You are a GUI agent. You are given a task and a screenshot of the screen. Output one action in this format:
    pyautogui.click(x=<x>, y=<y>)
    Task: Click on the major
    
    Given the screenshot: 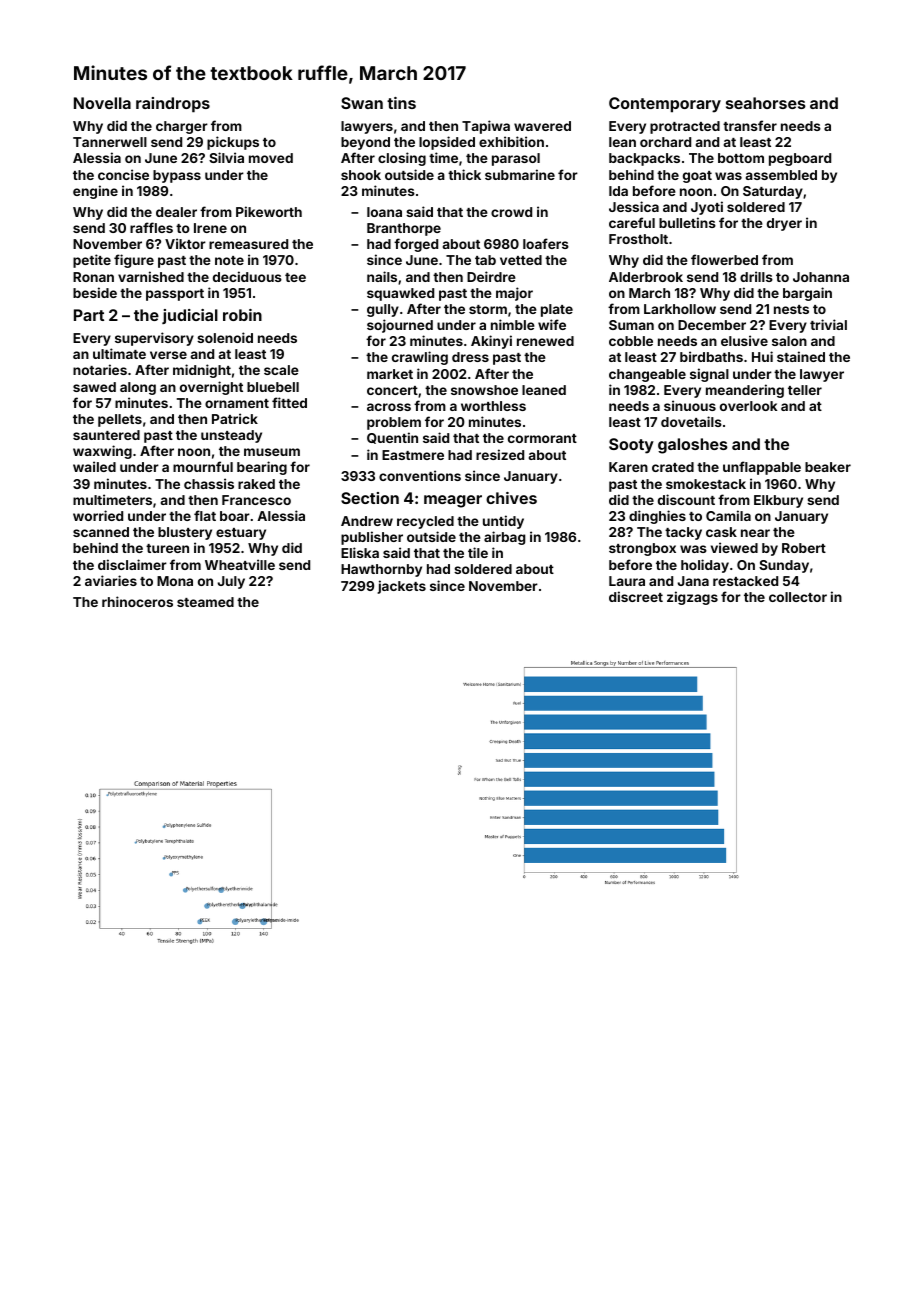 What is the action you would take?
    pyautogui.click(x=514, y=294)
